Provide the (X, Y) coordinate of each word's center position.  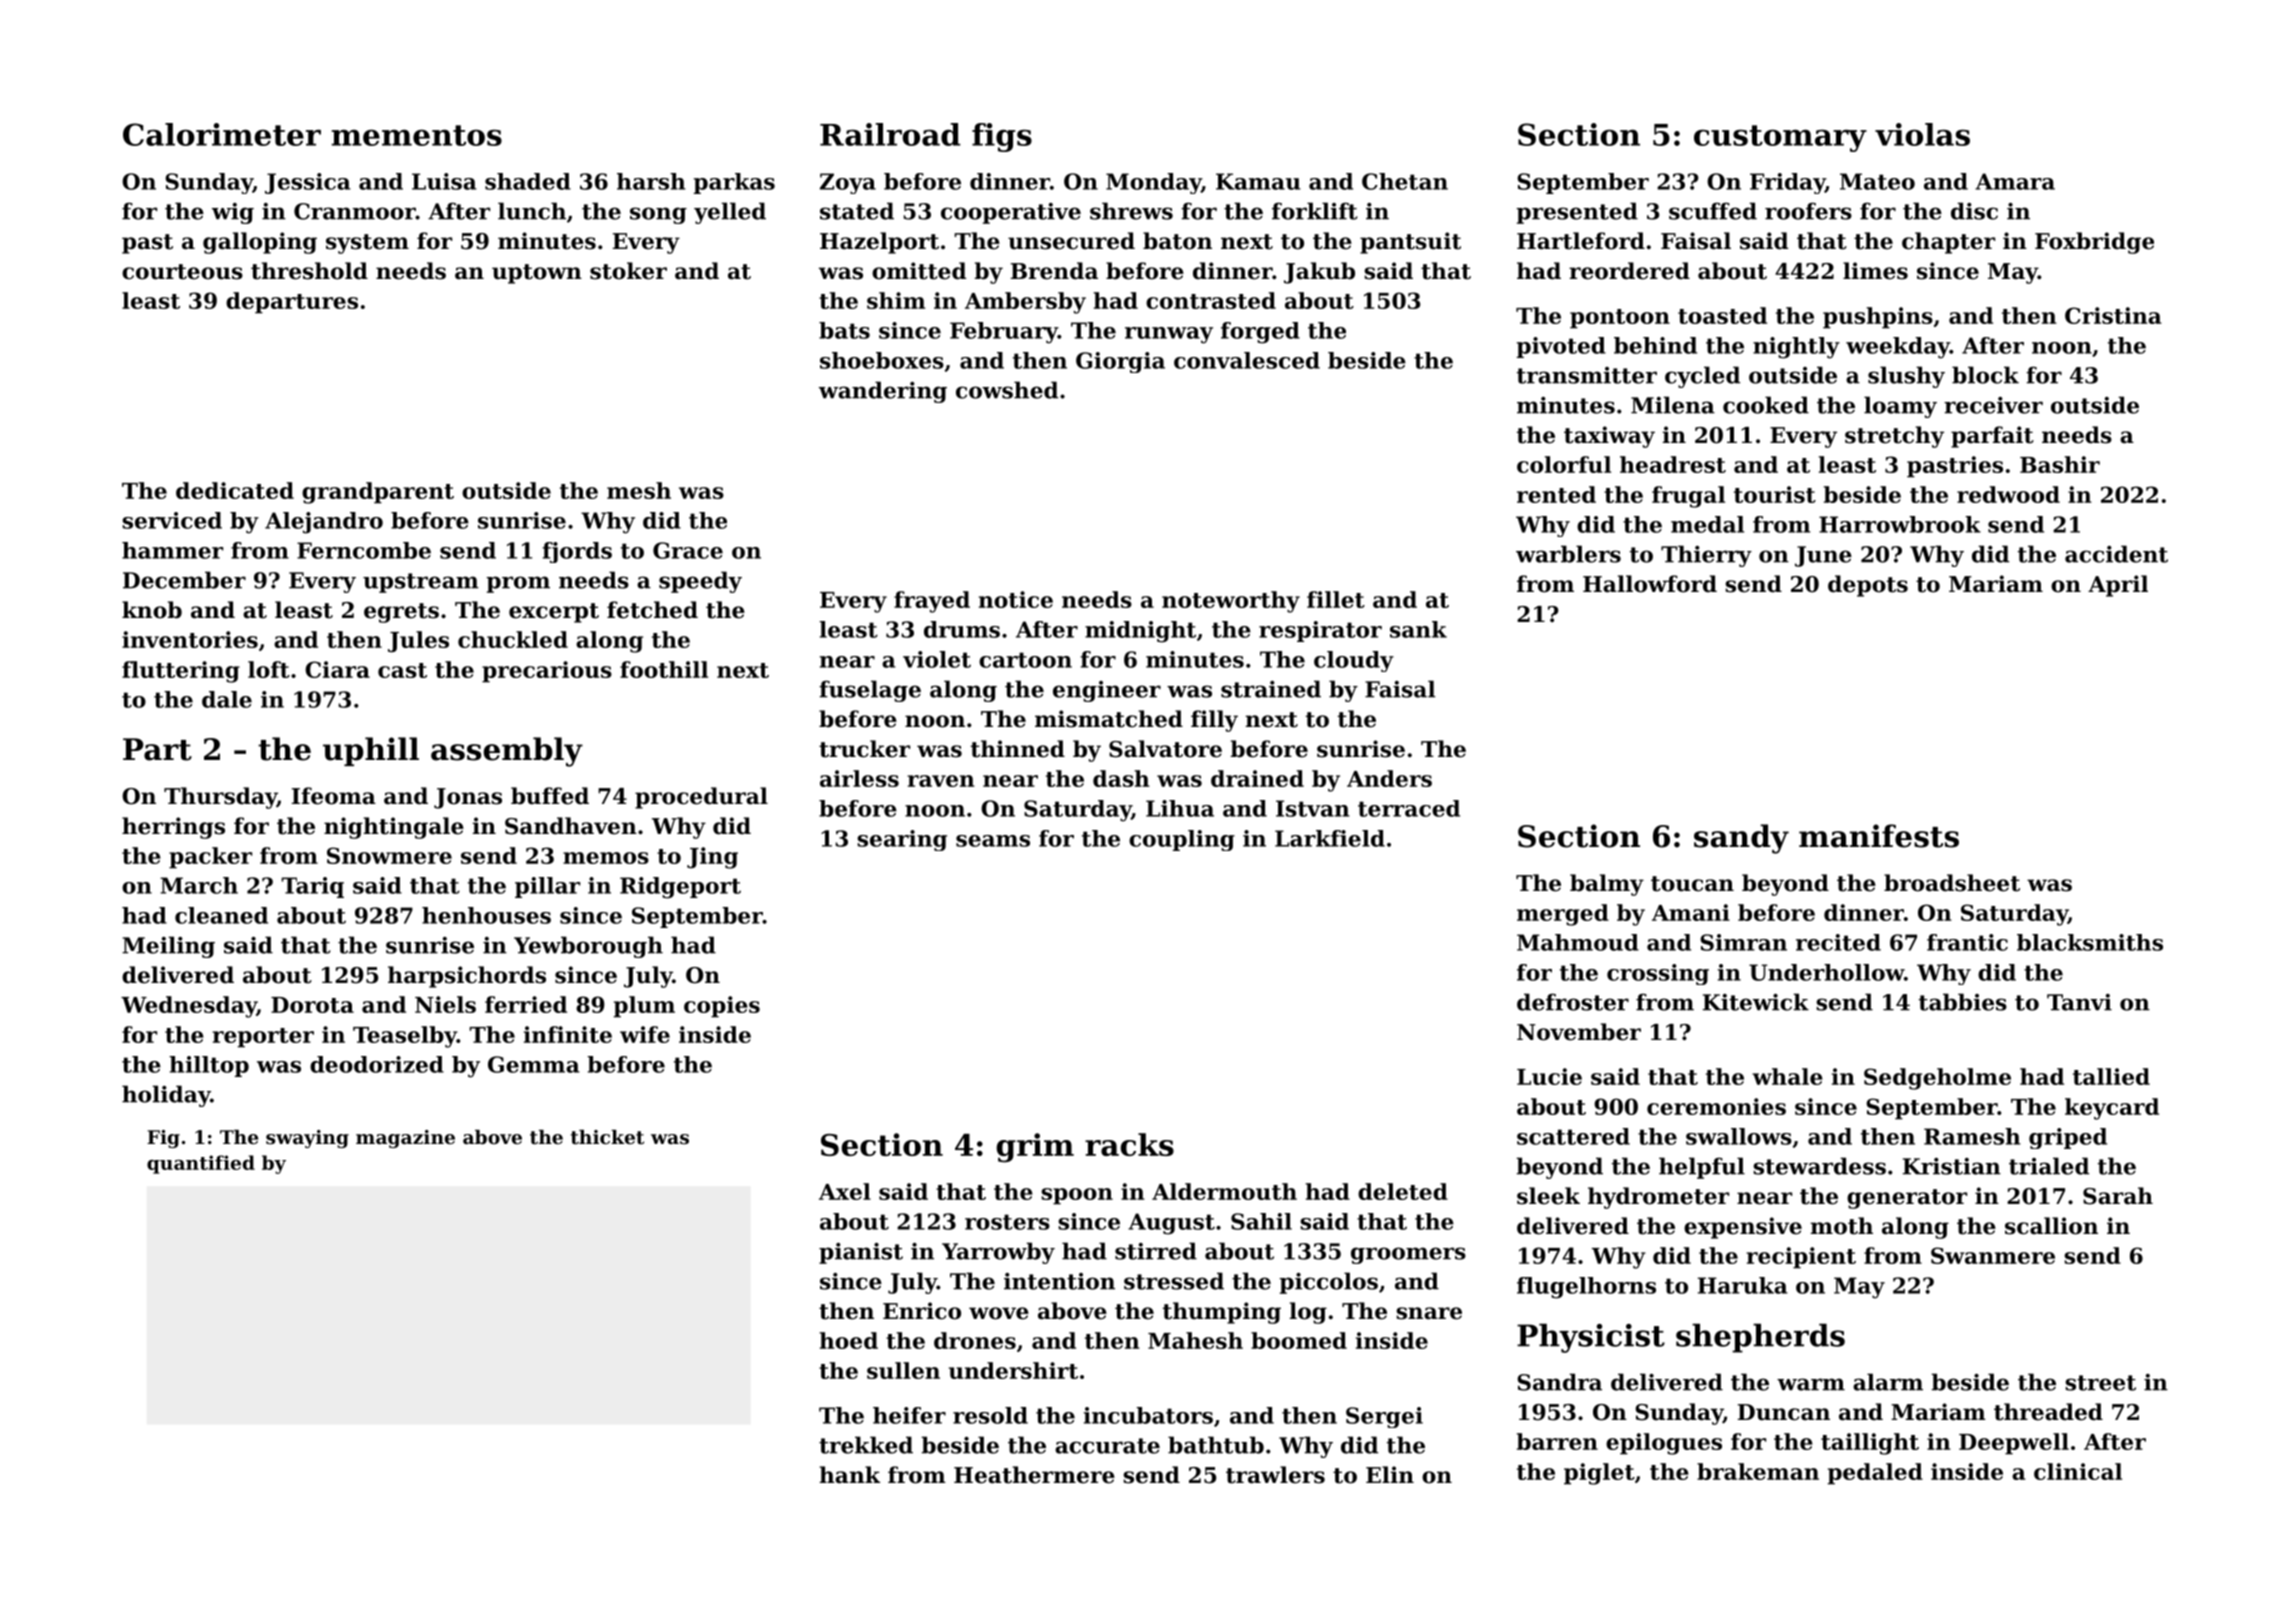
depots (1868, 586)
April (2118, 586)
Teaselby (405, 1037)
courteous (182, 272)
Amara (2015, 181)
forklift (1315, 211)
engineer (1107, 691)
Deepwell (2014, 1444)
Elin (1390, 1474)
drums (962, 629)
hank (849, 1475)
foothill (664, 669)
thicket (607, 1137)
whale (1787, 1076)
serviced (172, 520)
